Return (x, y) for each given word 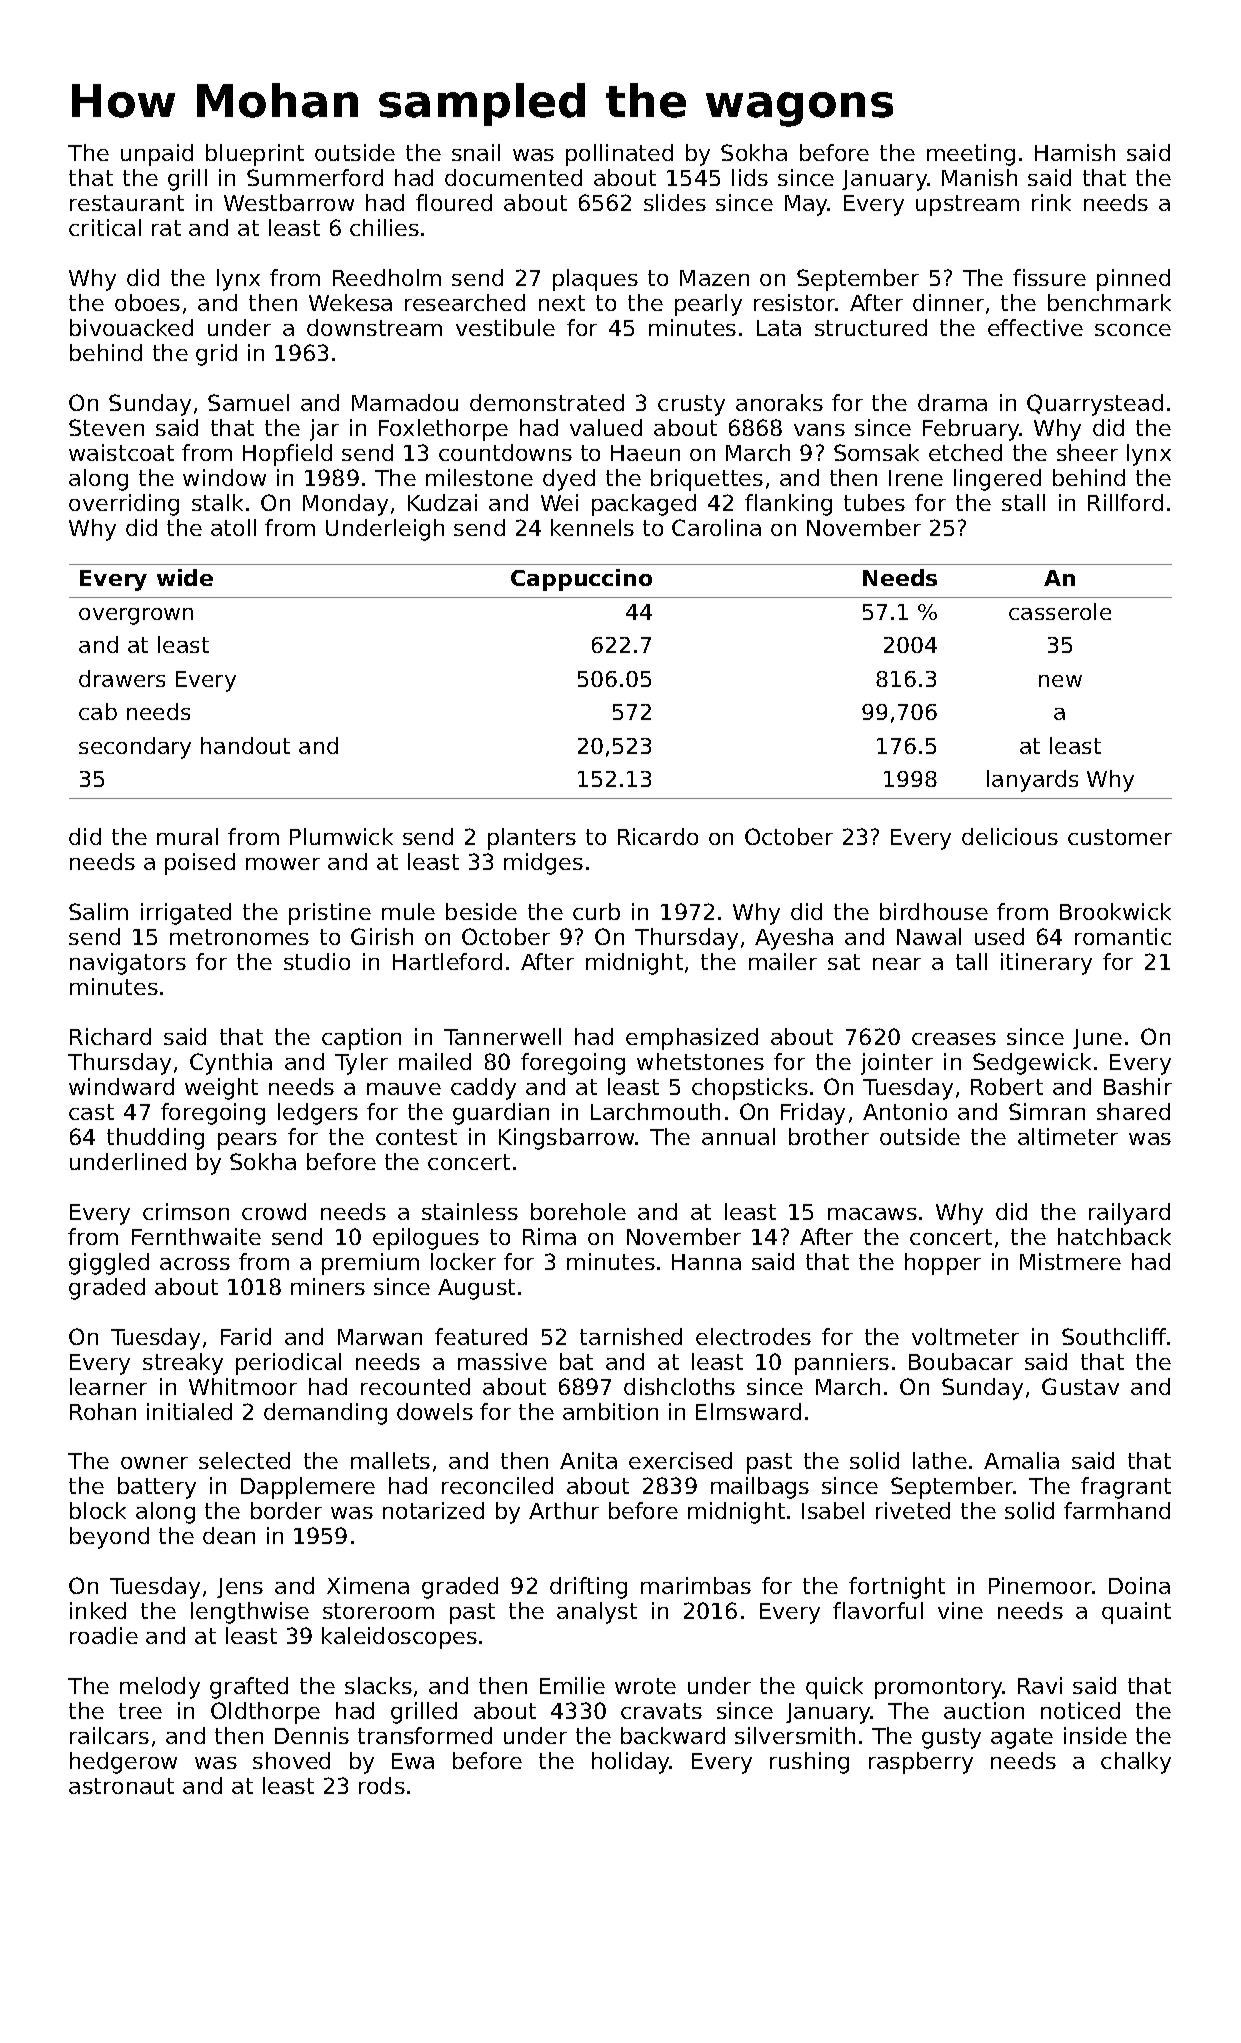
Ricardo (658, 836)
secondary (135, 748)
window (224, 477)
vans (819, 430)
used (999, 936)
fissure (1049, 277)
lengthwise (250, 1613)
